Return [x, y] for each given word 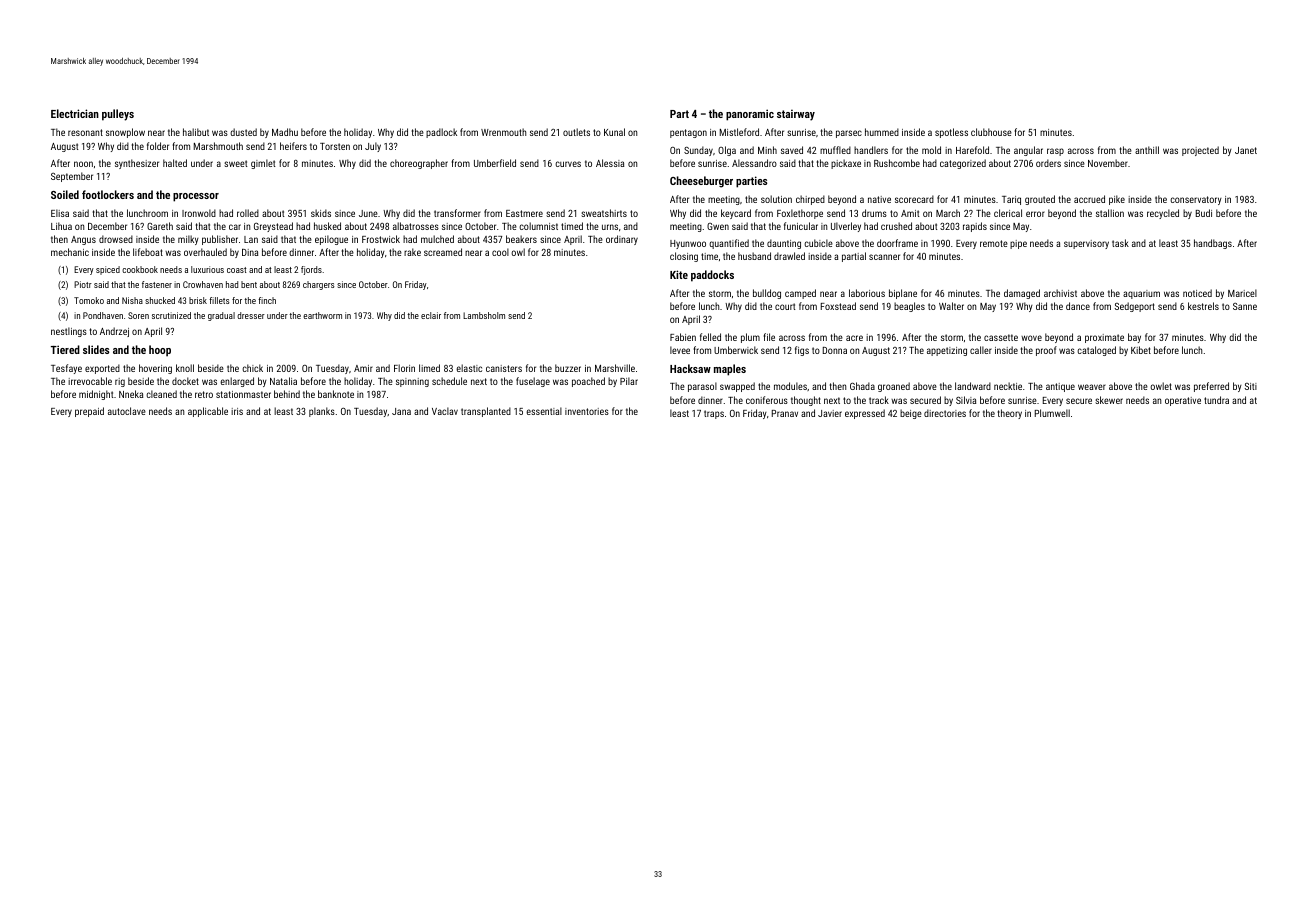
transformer [457, 213]
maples [730, 370]
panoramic [750, 115]
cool [500, 252]
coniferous [767, 400]
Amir [363, 368]
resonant [85, 132]
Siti [1251, 386]
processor [196, 197]
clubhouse [991, 132]
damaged [1022, 294]
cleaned [161, 394]
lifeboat [148, 252]
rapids [975, 227]
